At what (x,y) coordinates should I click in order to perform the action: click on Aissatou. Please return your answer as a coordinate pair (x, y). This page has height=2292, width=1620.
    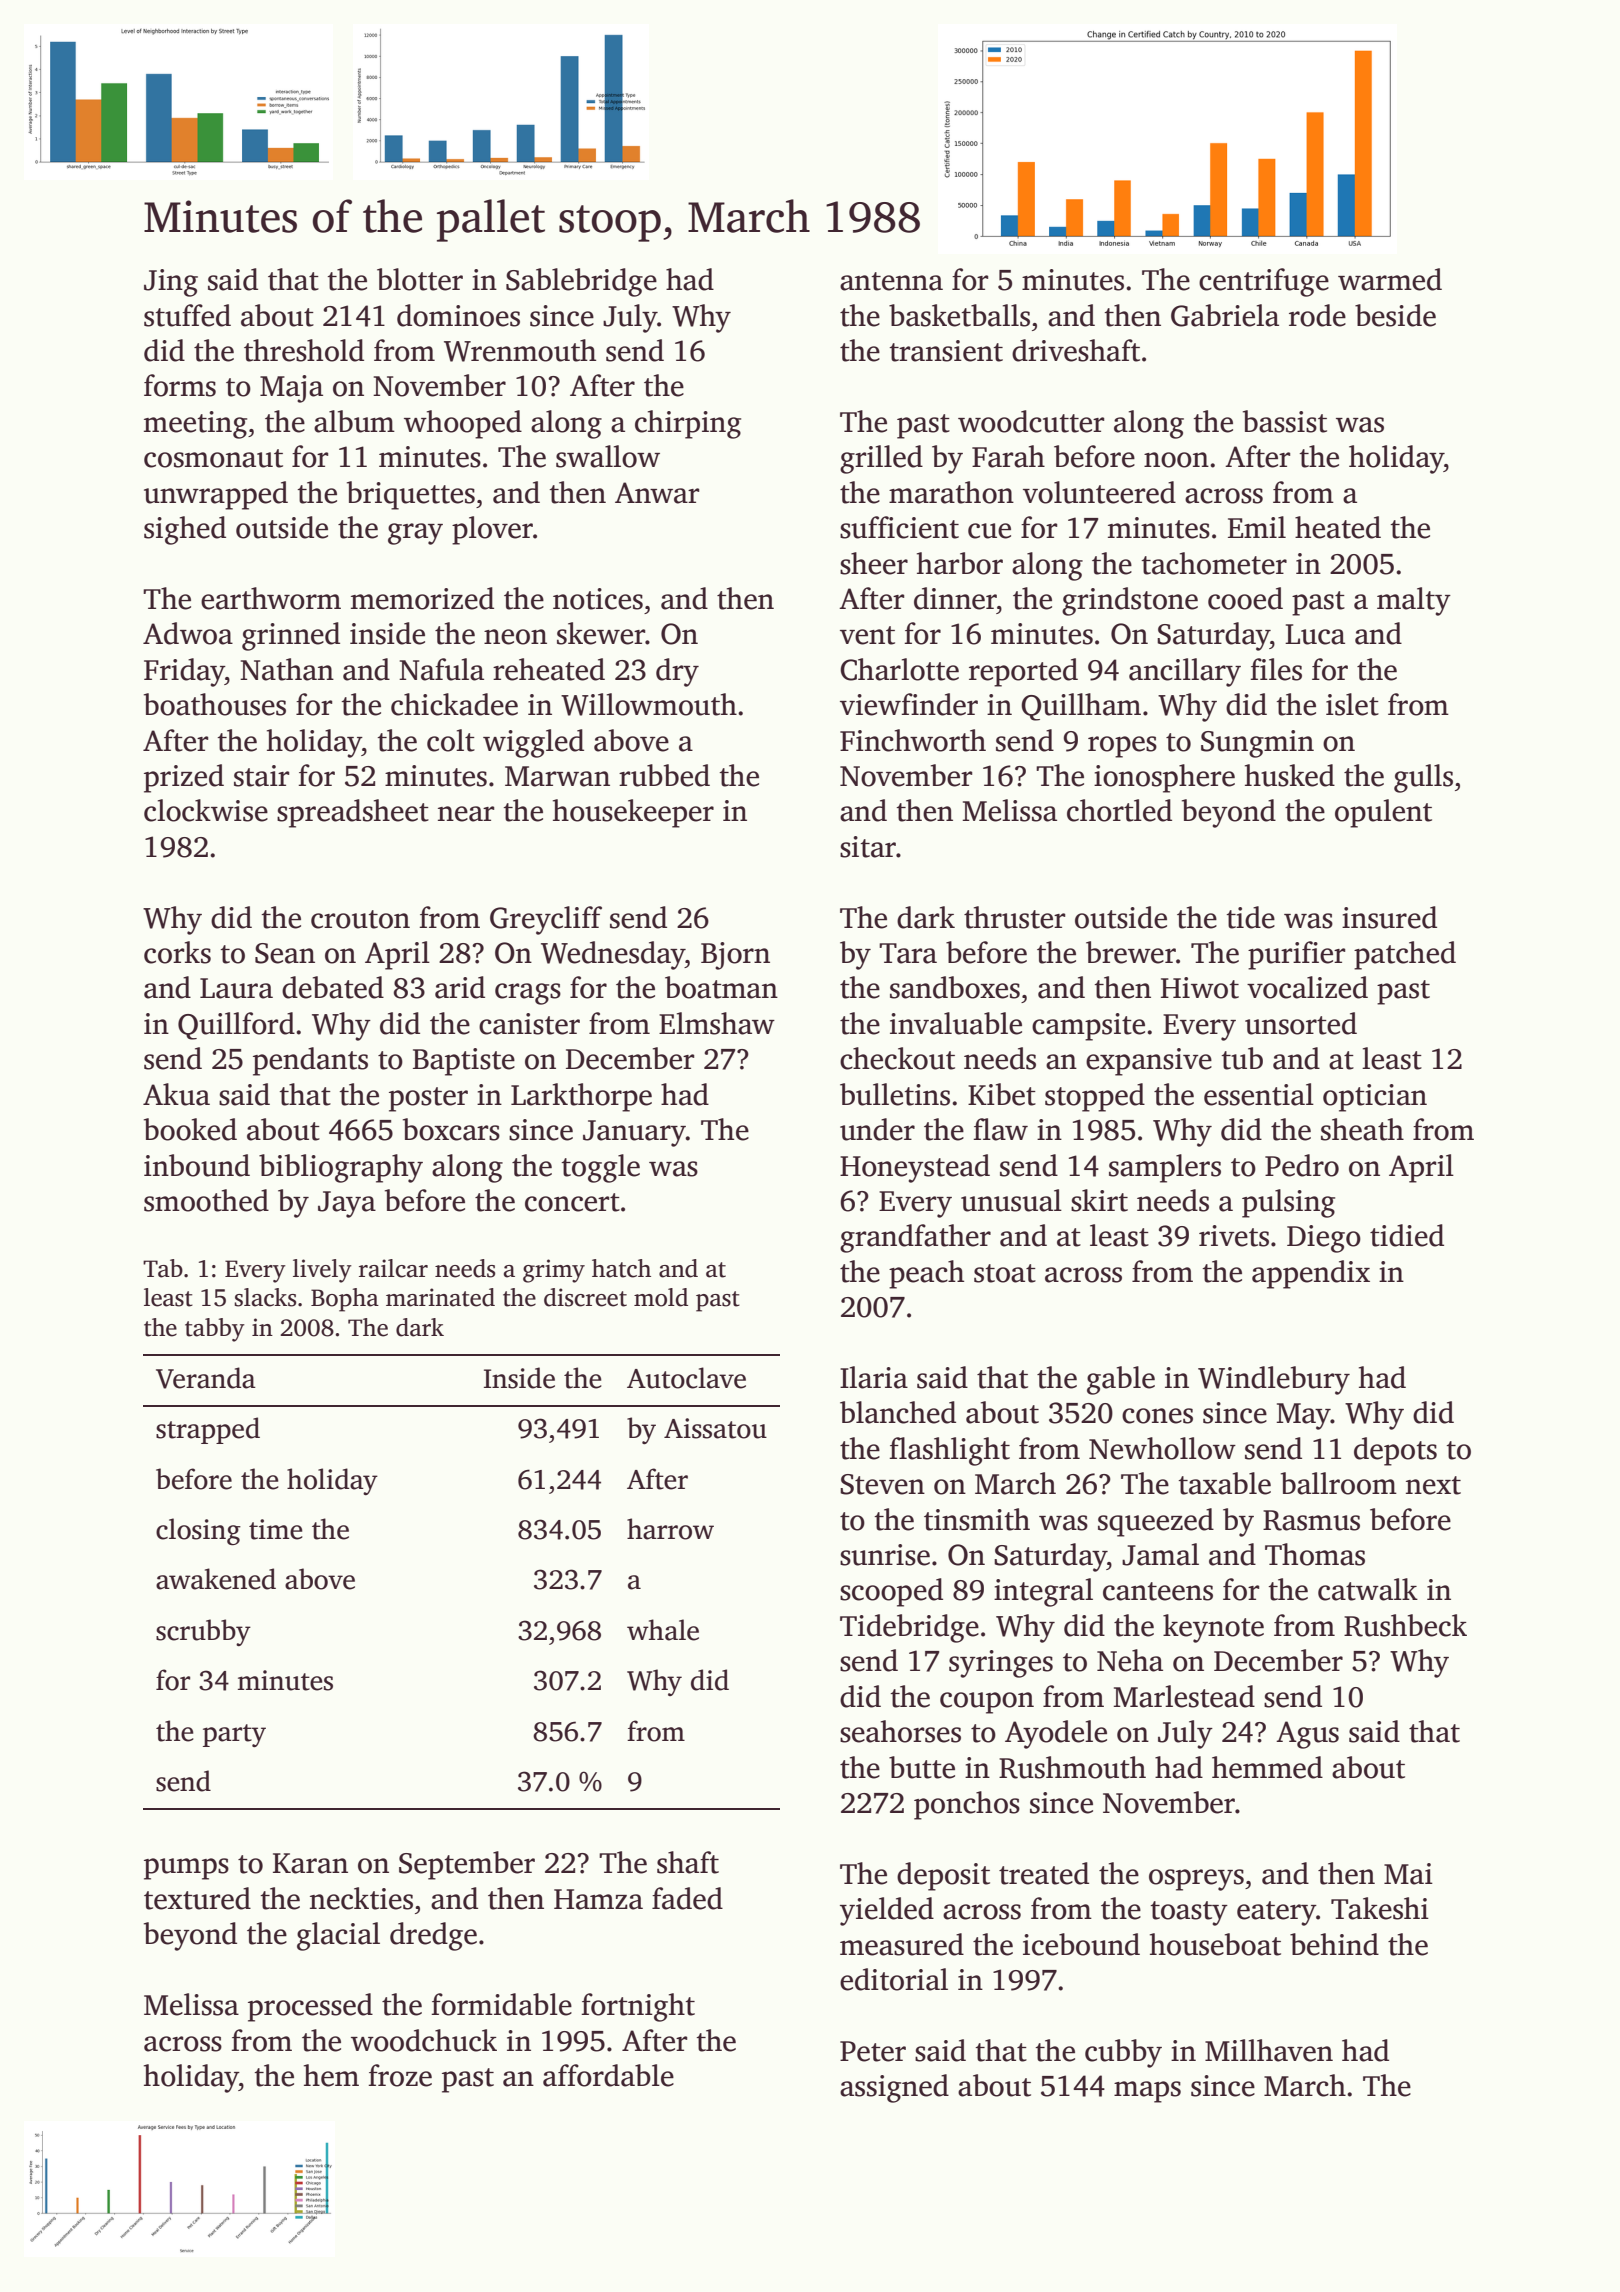
    Looking at the image, I should click on (715, 1428).
